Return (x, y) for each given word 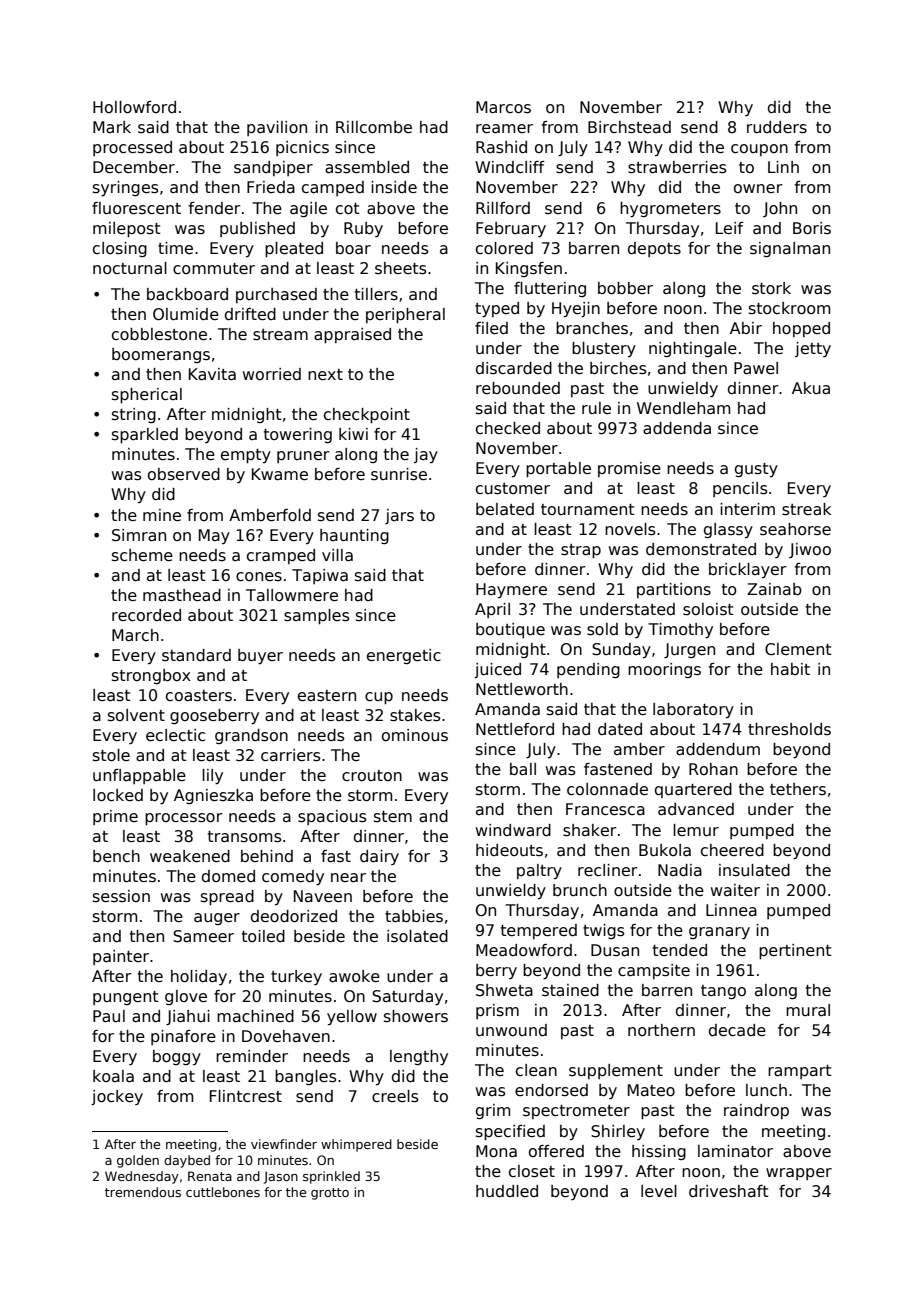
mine (162, 515)
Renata (210, 1176)
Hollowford (134, 107)
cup (379, 698)
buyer (260, 657)
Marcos (503, 107)
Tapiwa (320, 576)
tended (680, 950)
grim (493, 1111)
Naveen (323, 896)
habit (790, 669)
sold (602, 629)
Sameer (203, 936)
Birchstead (629, 127)
